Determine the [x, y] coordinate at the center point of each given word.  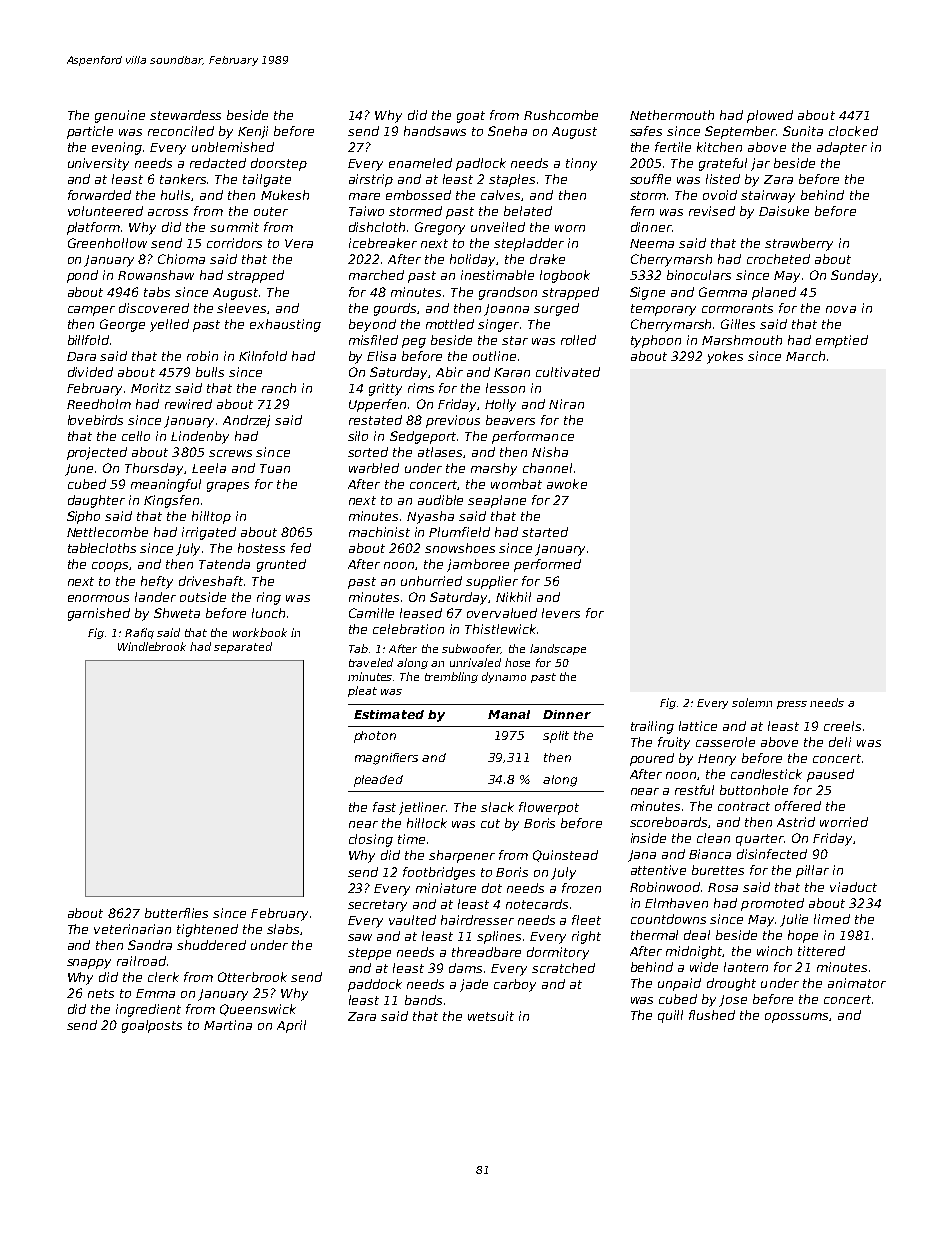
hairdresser [477, 920]
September [740, 132]
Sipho [83, 517]
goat [471, 117]
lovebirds [95, 420]
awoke [567, 484]
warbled [374, 468]
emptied [842, 341]
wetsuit [491, 1016]
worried [844, 822]
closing [371, 840]
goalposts [152, 1026]
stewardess [185, 115]
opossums [796, 1018]
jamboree [478, 565]
